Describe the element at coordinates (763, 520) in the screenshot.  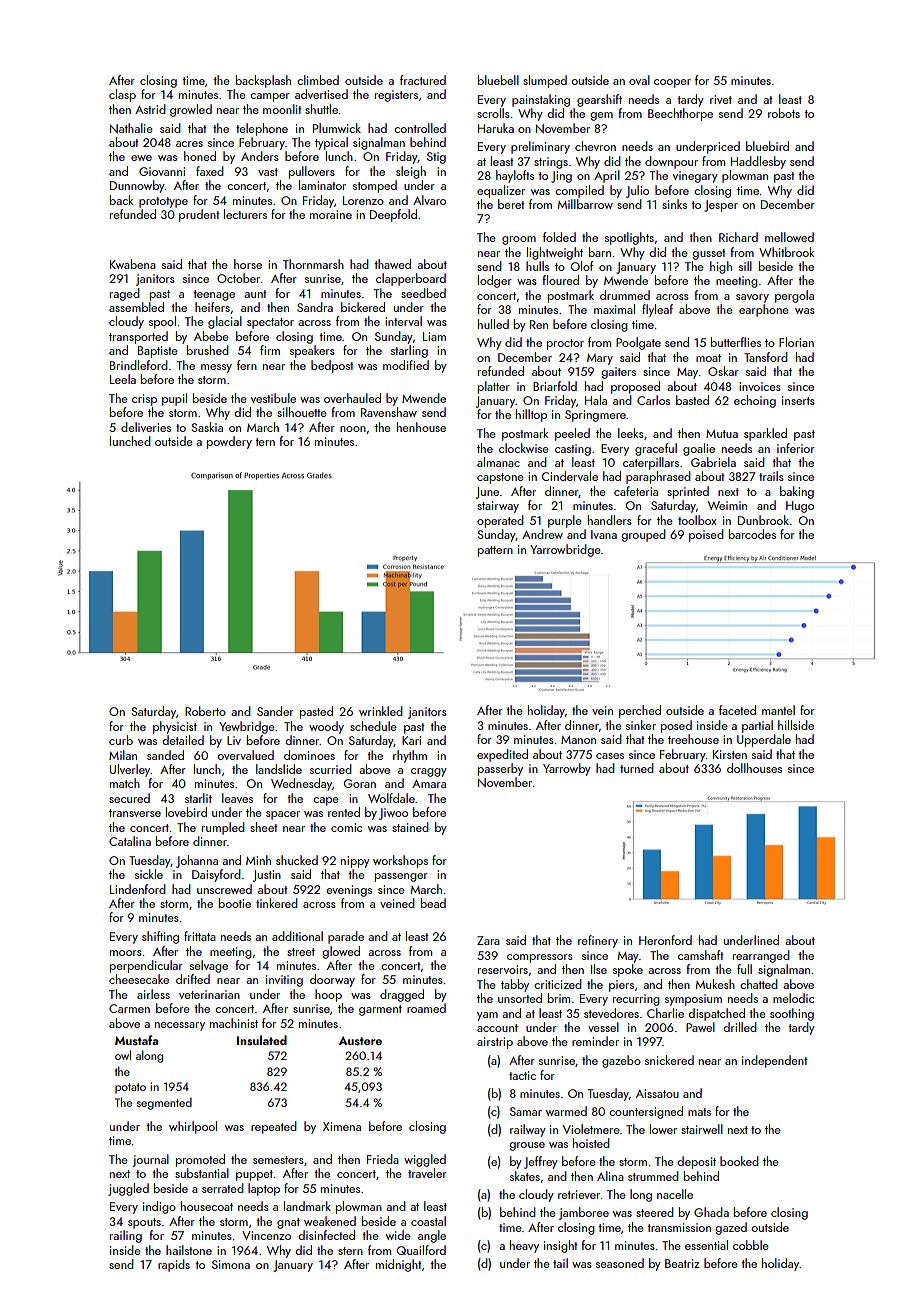
I see `Dunbrook` at that location.
